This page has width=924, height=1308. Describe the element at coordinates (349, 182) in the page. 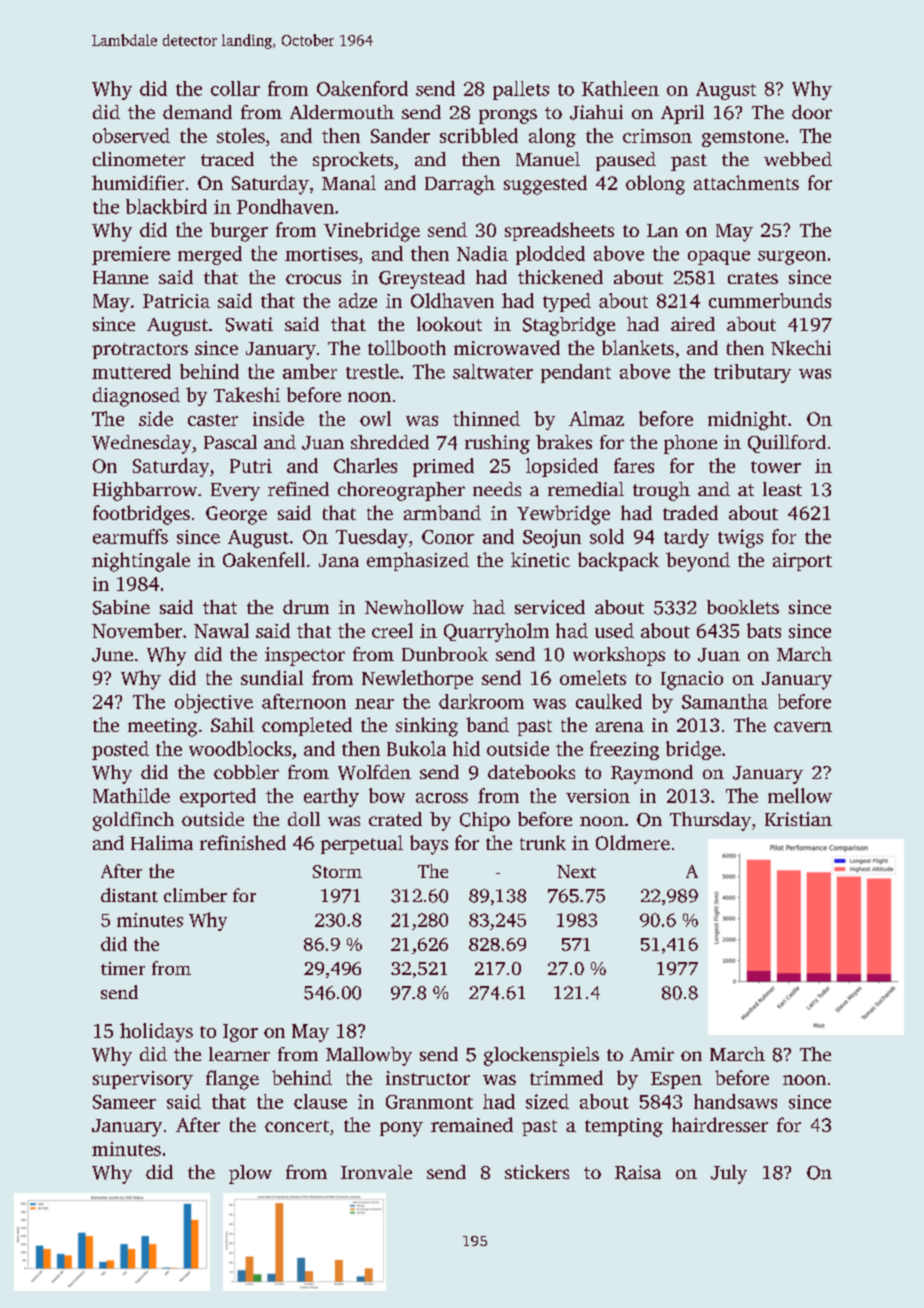

I see `Manal` at that location.
